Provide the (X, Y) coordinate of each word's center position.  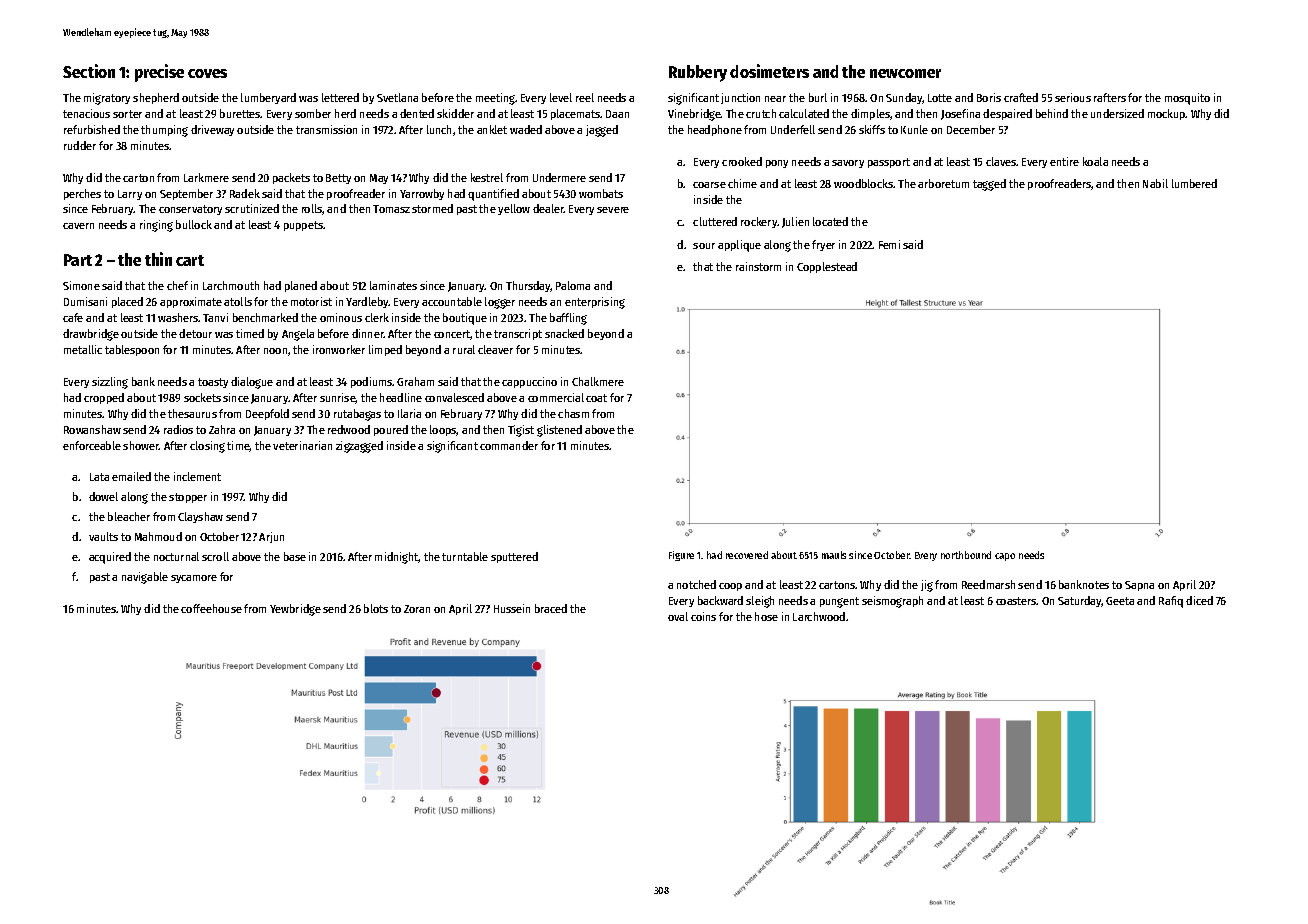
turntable (465, 556)
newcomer (905, 73)
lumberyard (268, 98)
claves (1001, 161)
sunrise (338, 398)
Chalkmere (598, 381)
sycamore (194, 579)
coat (596, 398)
